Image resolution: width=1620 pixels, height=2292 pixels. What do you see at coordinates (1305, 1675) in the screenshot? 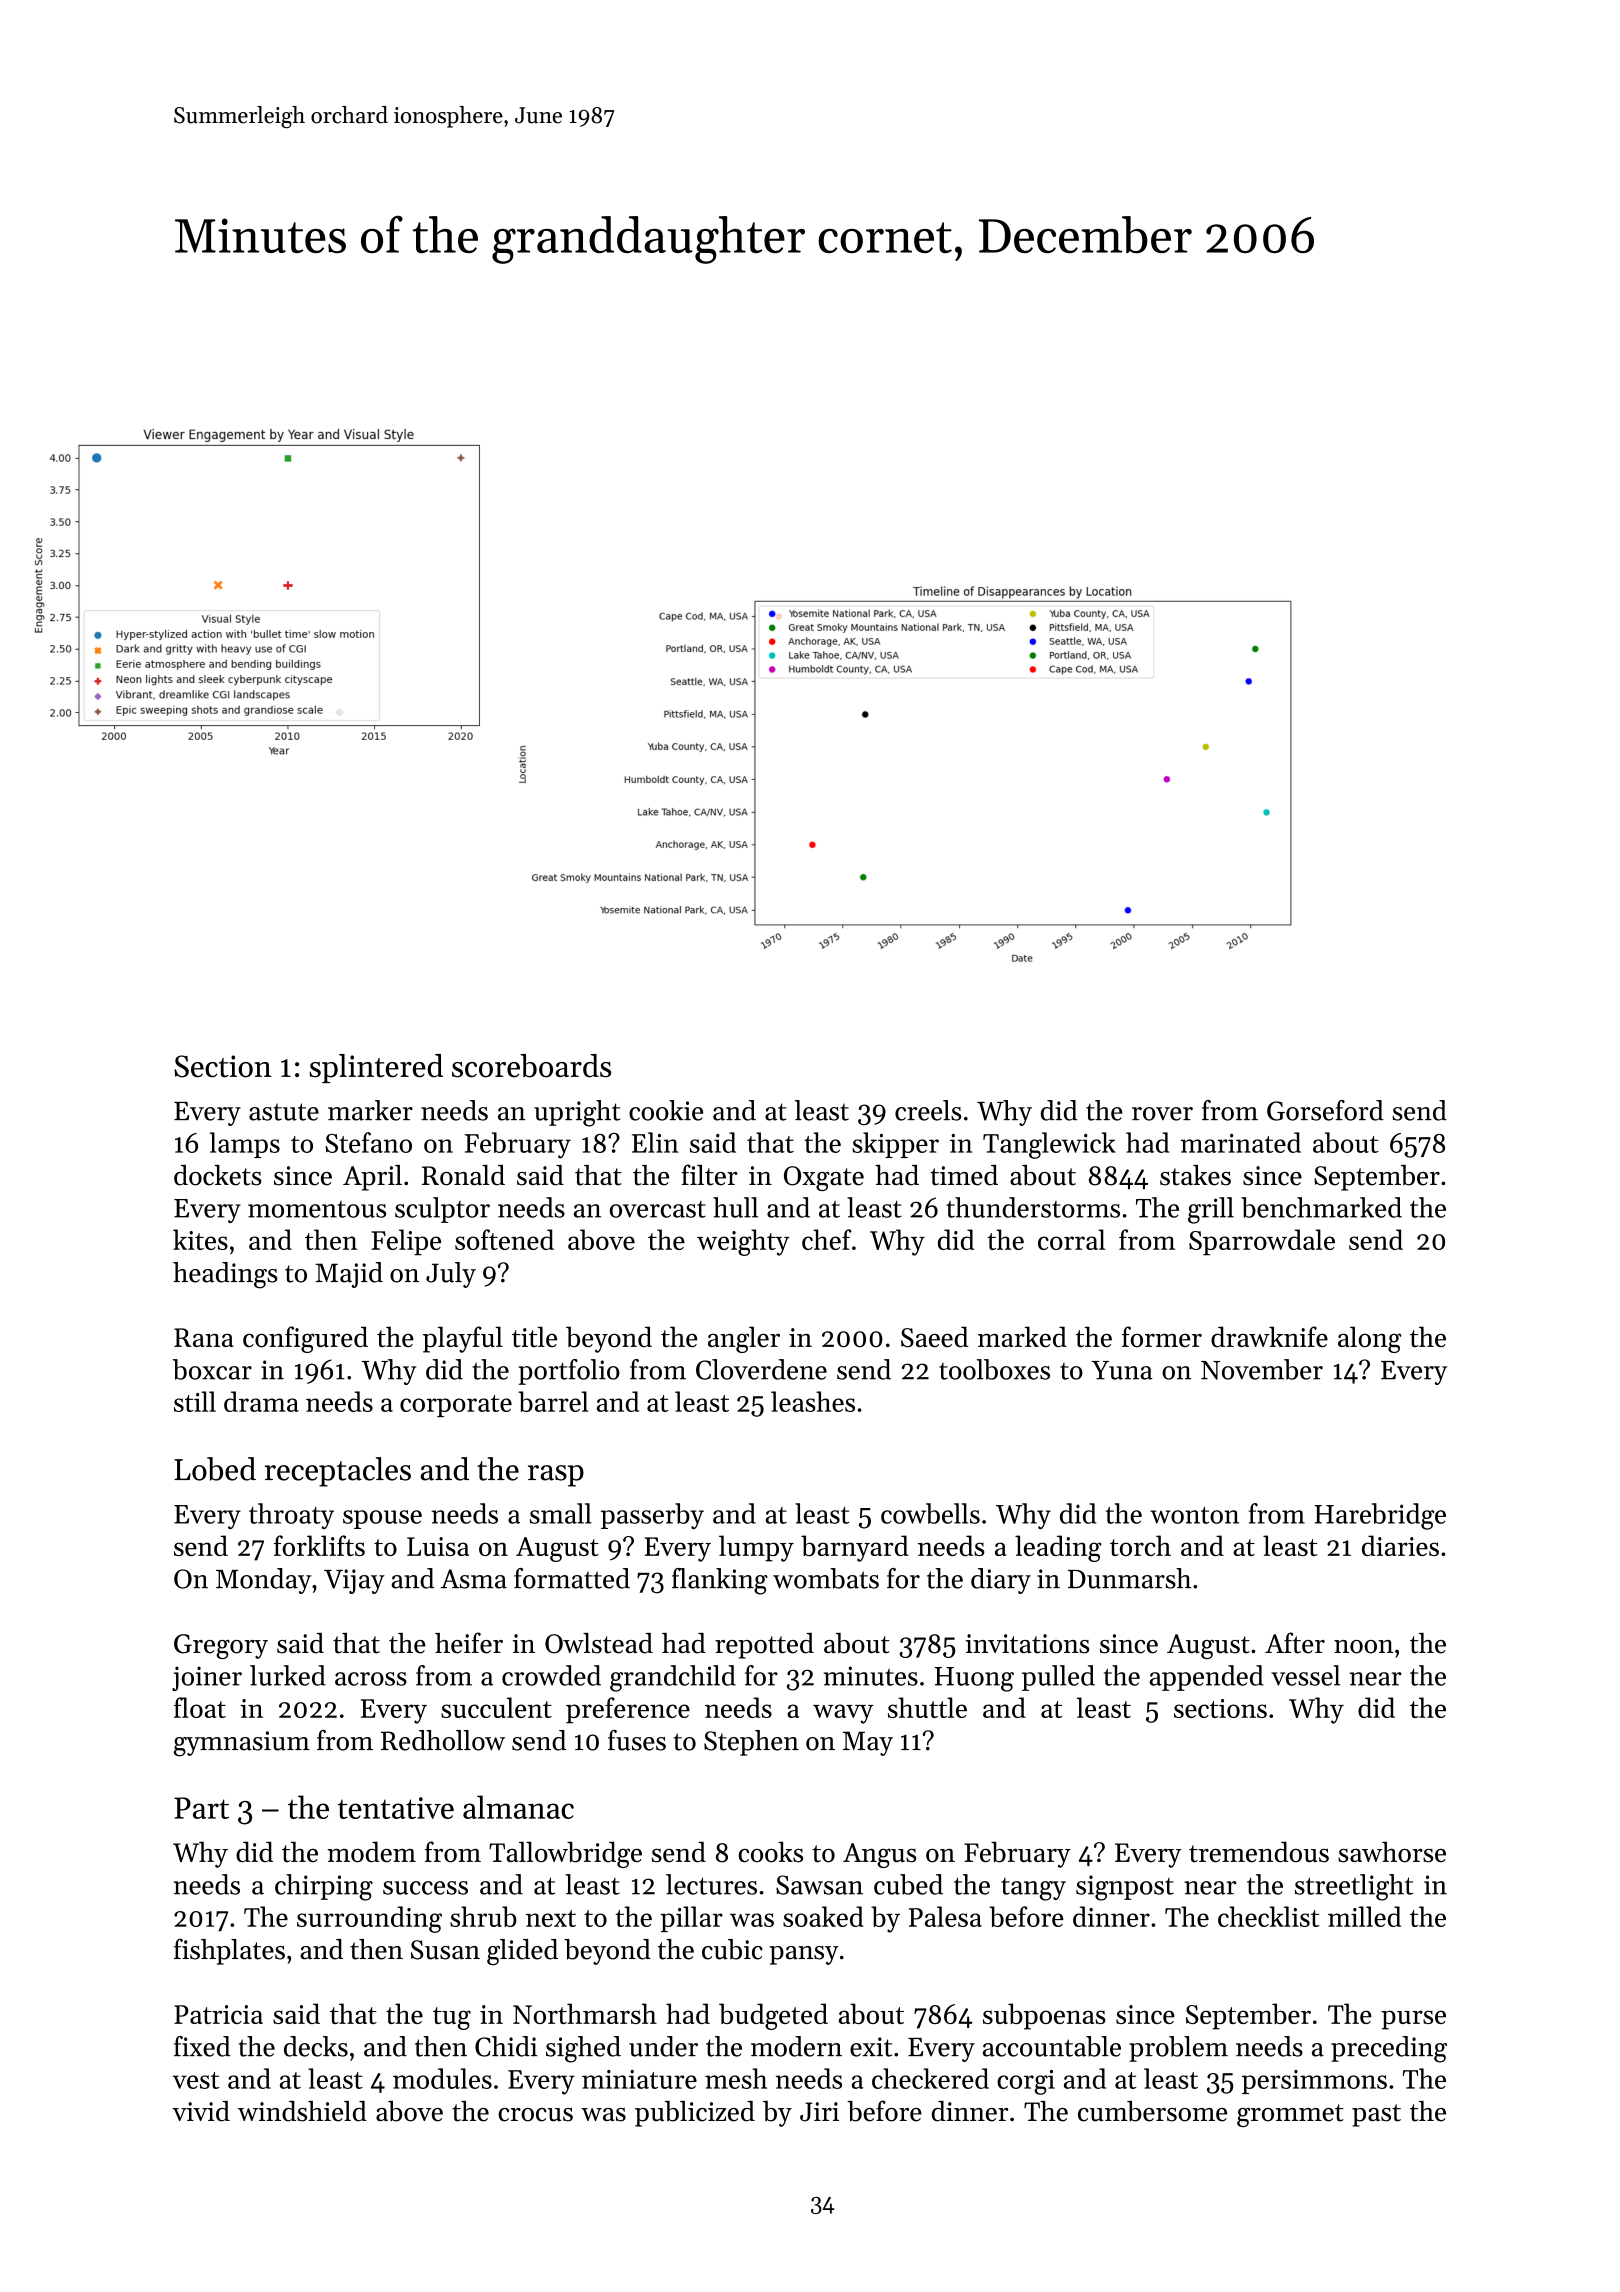
I see `vessel` at bounding box center [1305, 1675].
